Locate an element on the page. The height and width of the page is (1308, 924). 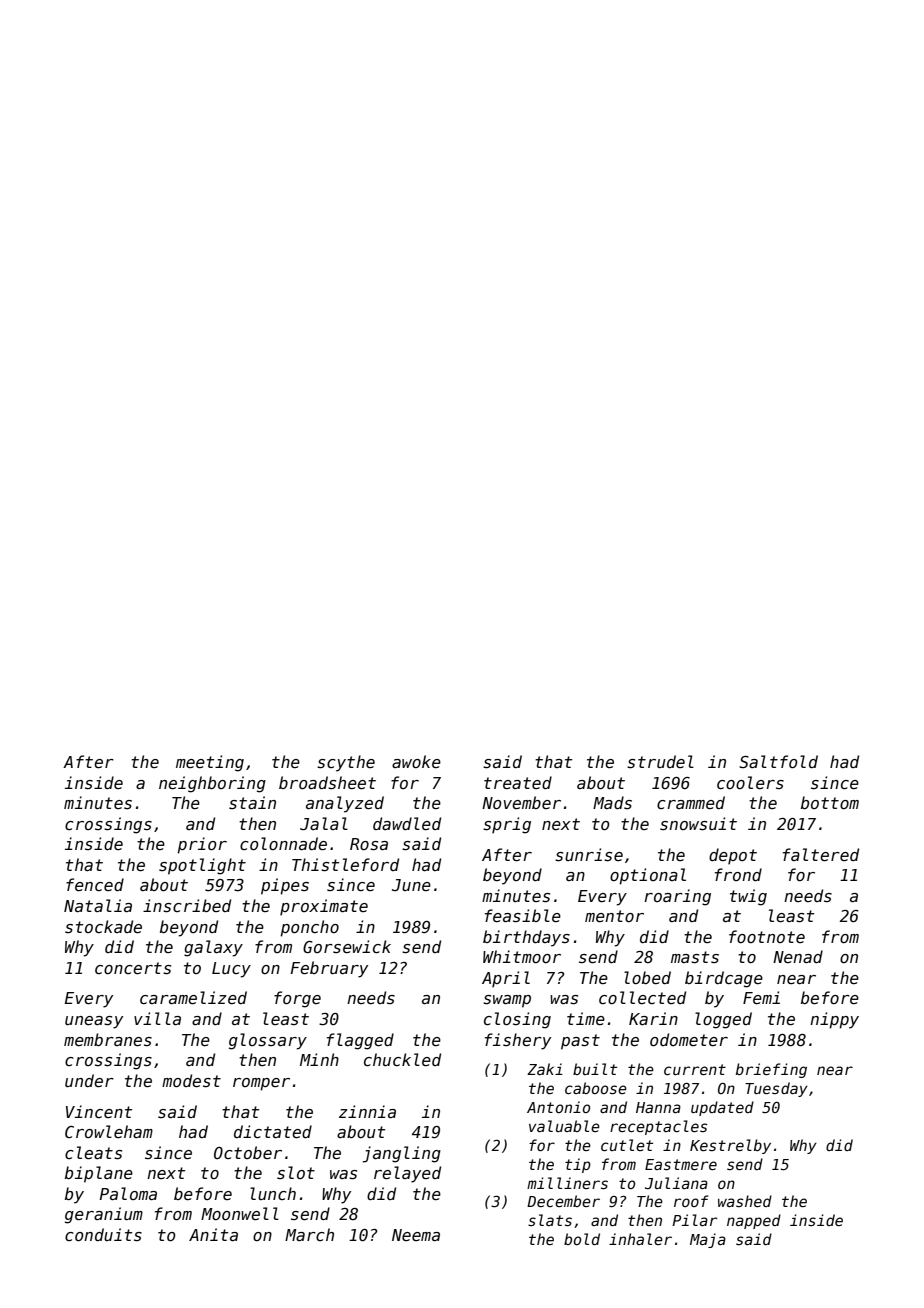
briefing is located at coordinates (771, 1070).
